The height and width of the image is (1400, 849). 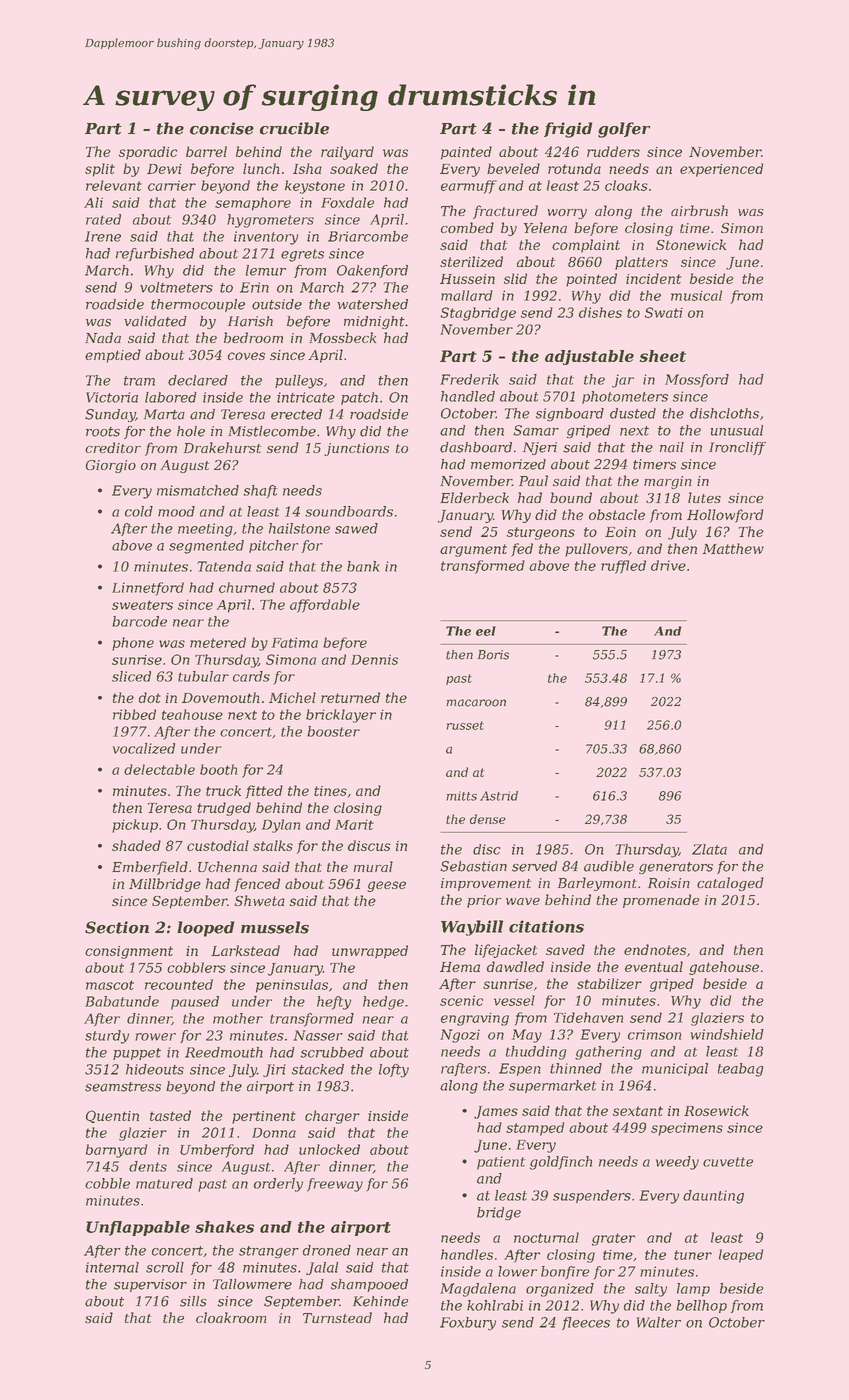 What do you see at coordinates (567, 214) in the image?
I see `worry` at bounding box center [567, 214].
